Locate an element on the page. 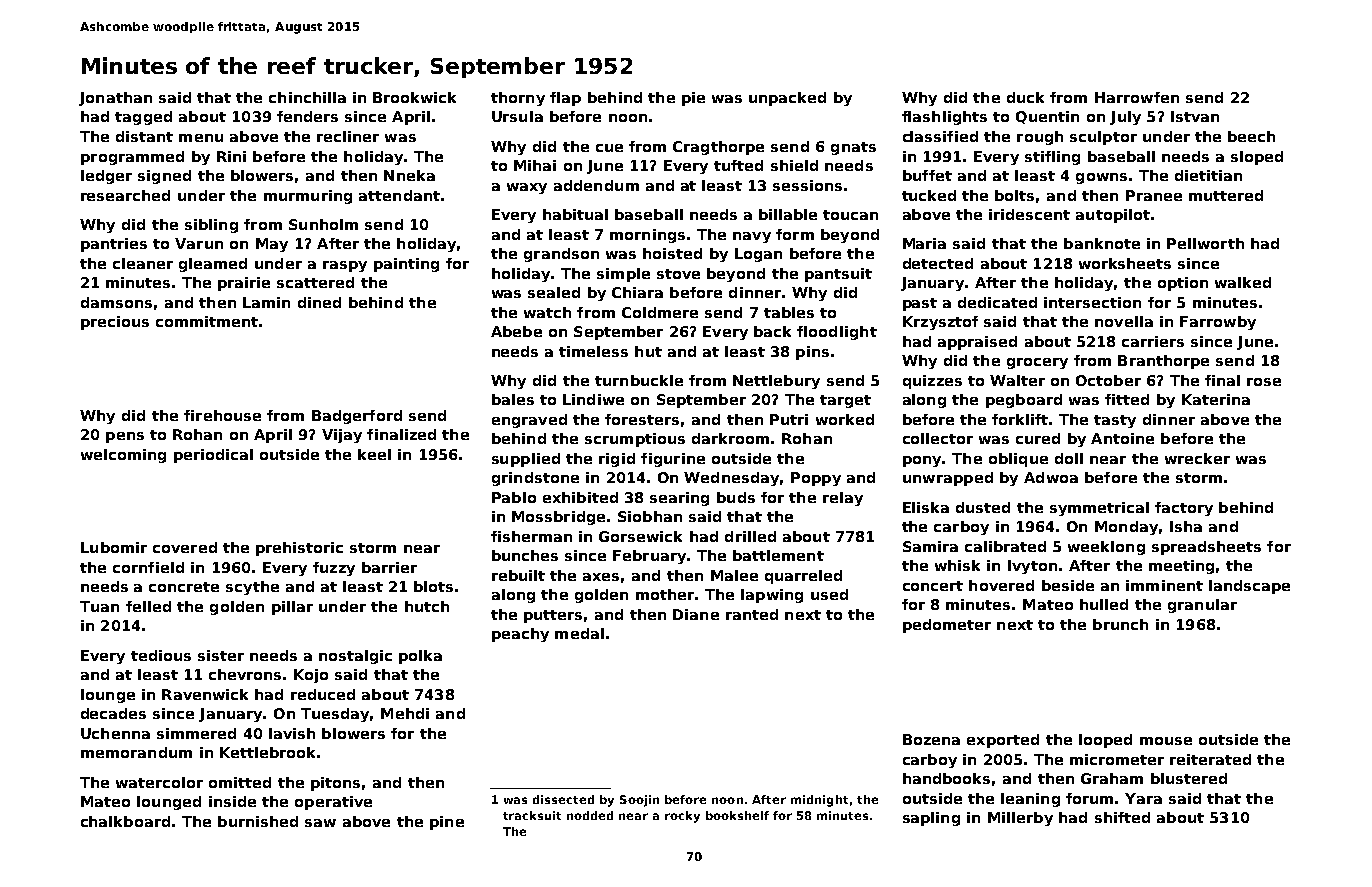 The image size is (1372, 887). duck is located at coordinates (1025, 97).
